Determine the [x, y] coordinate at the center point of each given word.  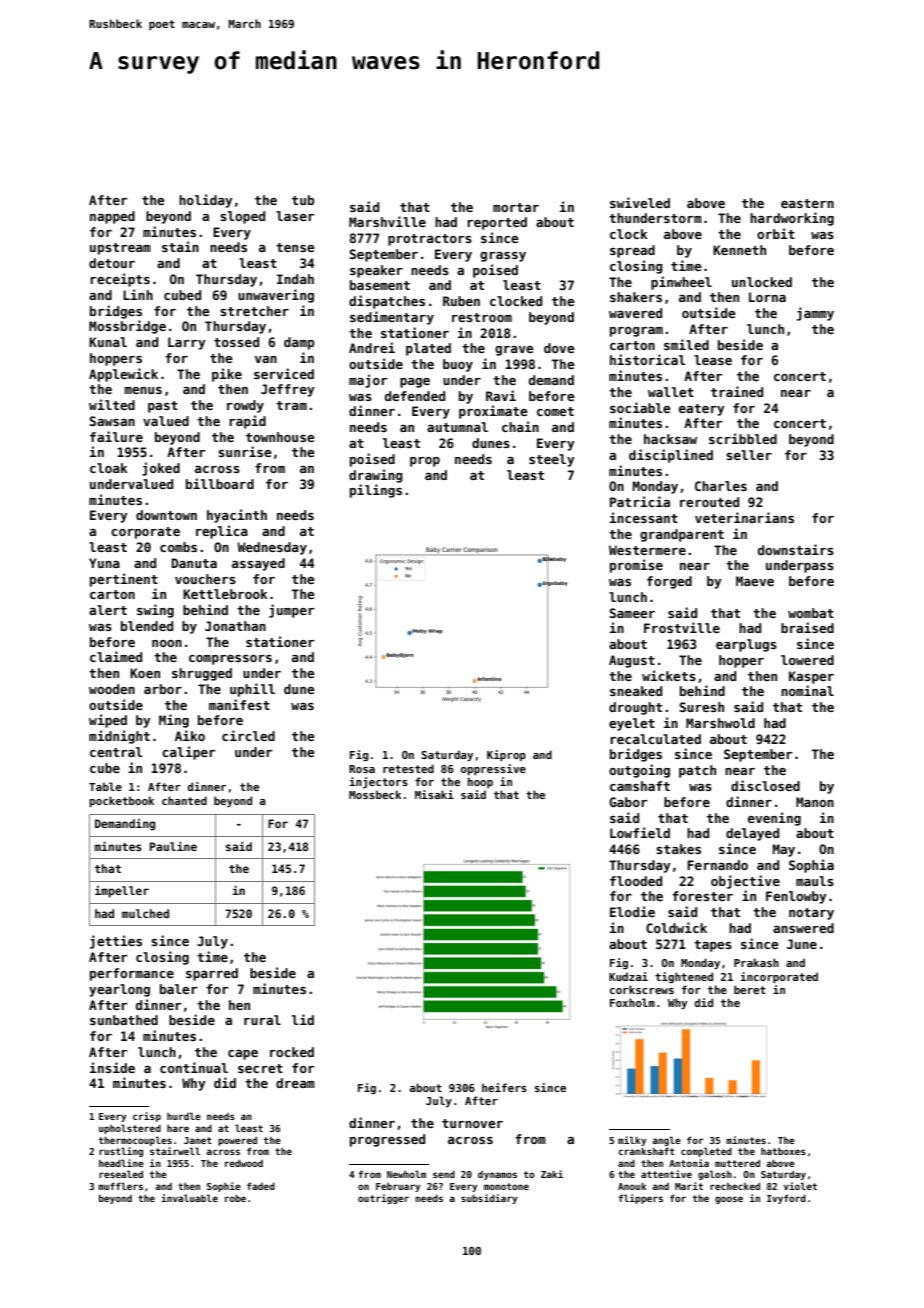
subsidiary [489, 1199]
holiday [206, 201]
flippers [640, 1199]
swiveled [640, 202]
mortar [516, 207]
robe [235, 1198]
